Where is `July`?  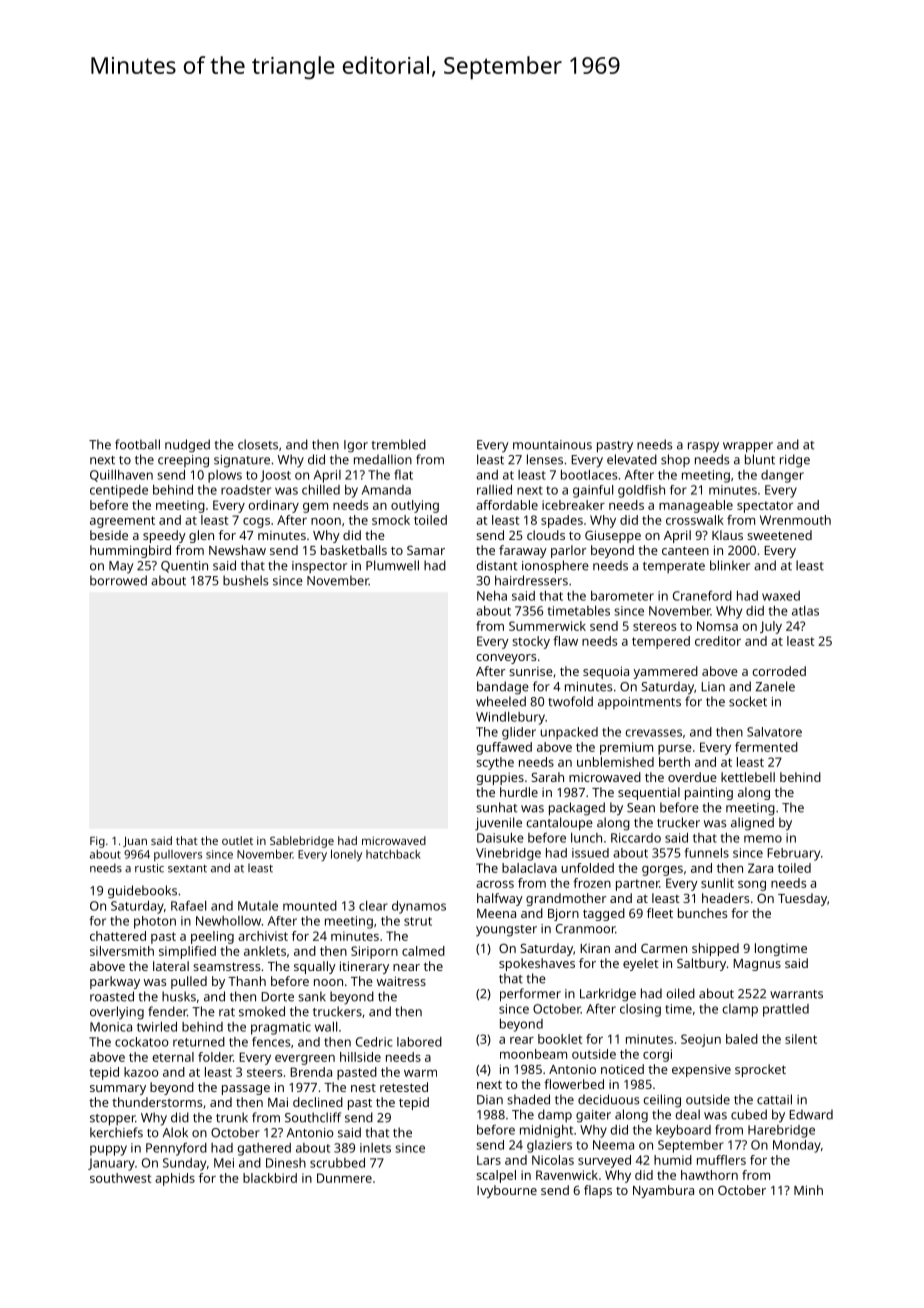 July is located at coordinates (771, 627).
